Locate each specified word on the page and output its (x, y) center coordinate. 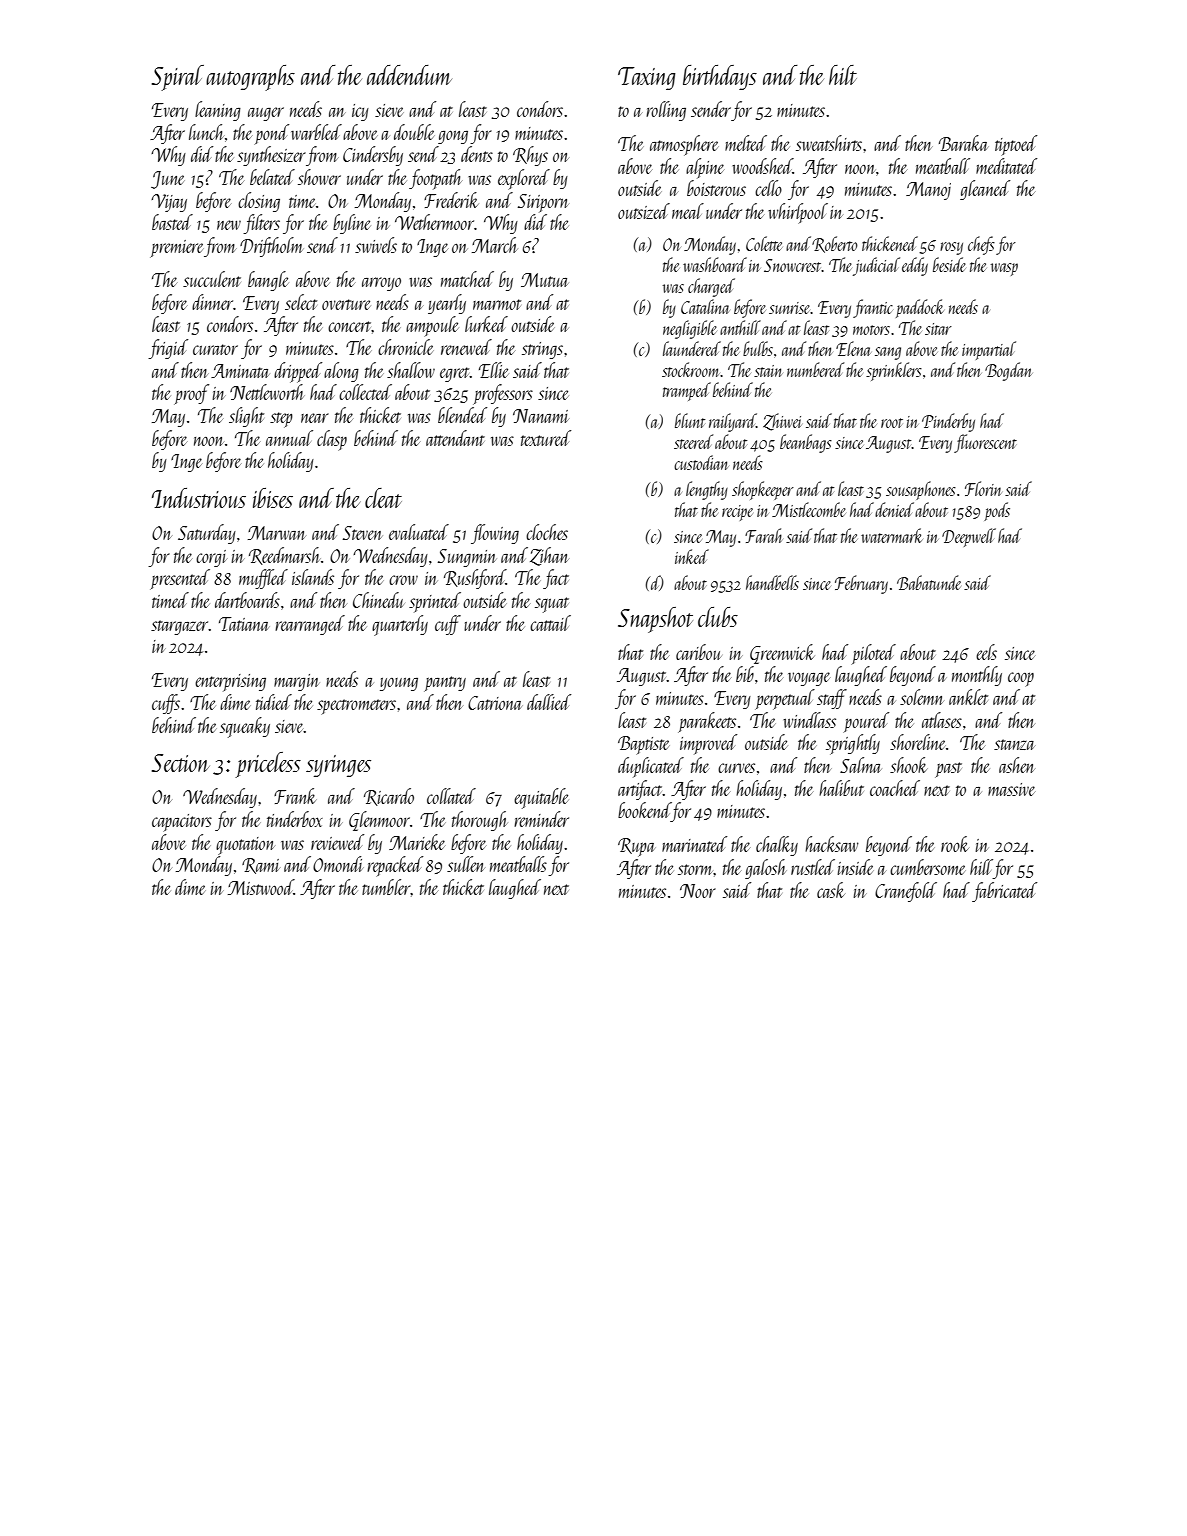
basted (172, 222)
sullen (466, 864)
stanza (1014, 744)
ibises (273, 498)
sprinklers (894, 371)
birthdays (720, 77)
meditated (1006, 166)
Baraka (963, 143)
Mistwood (261, 887)
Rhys (530, 156)
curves (736, 768)
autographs (250, 78)
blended (462, 415)
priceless (268, 765)
